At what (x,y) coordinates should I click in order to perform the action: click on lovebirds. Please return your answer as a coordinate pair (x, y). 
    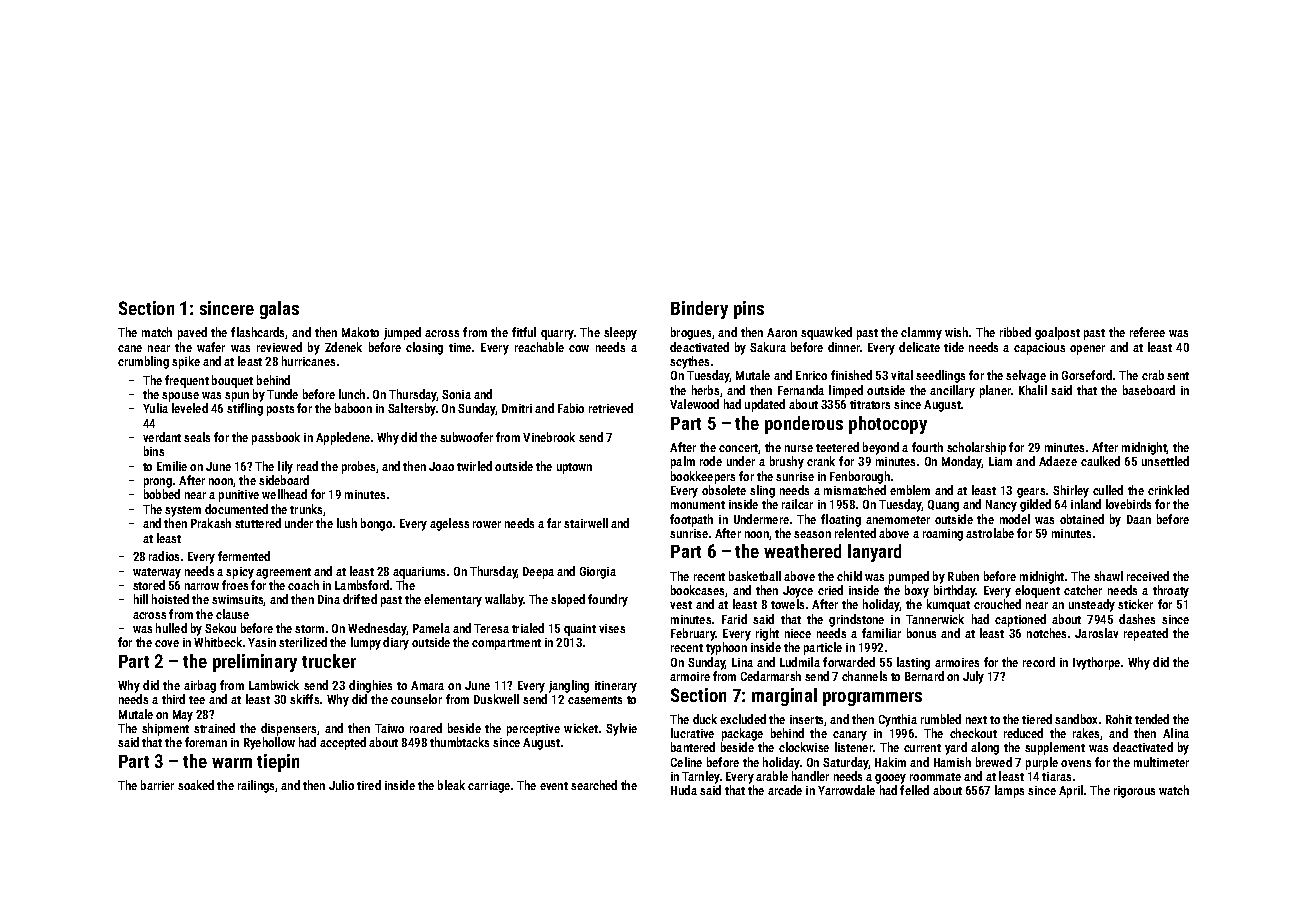
    Looking at the image, I should click on (1128, 504).
